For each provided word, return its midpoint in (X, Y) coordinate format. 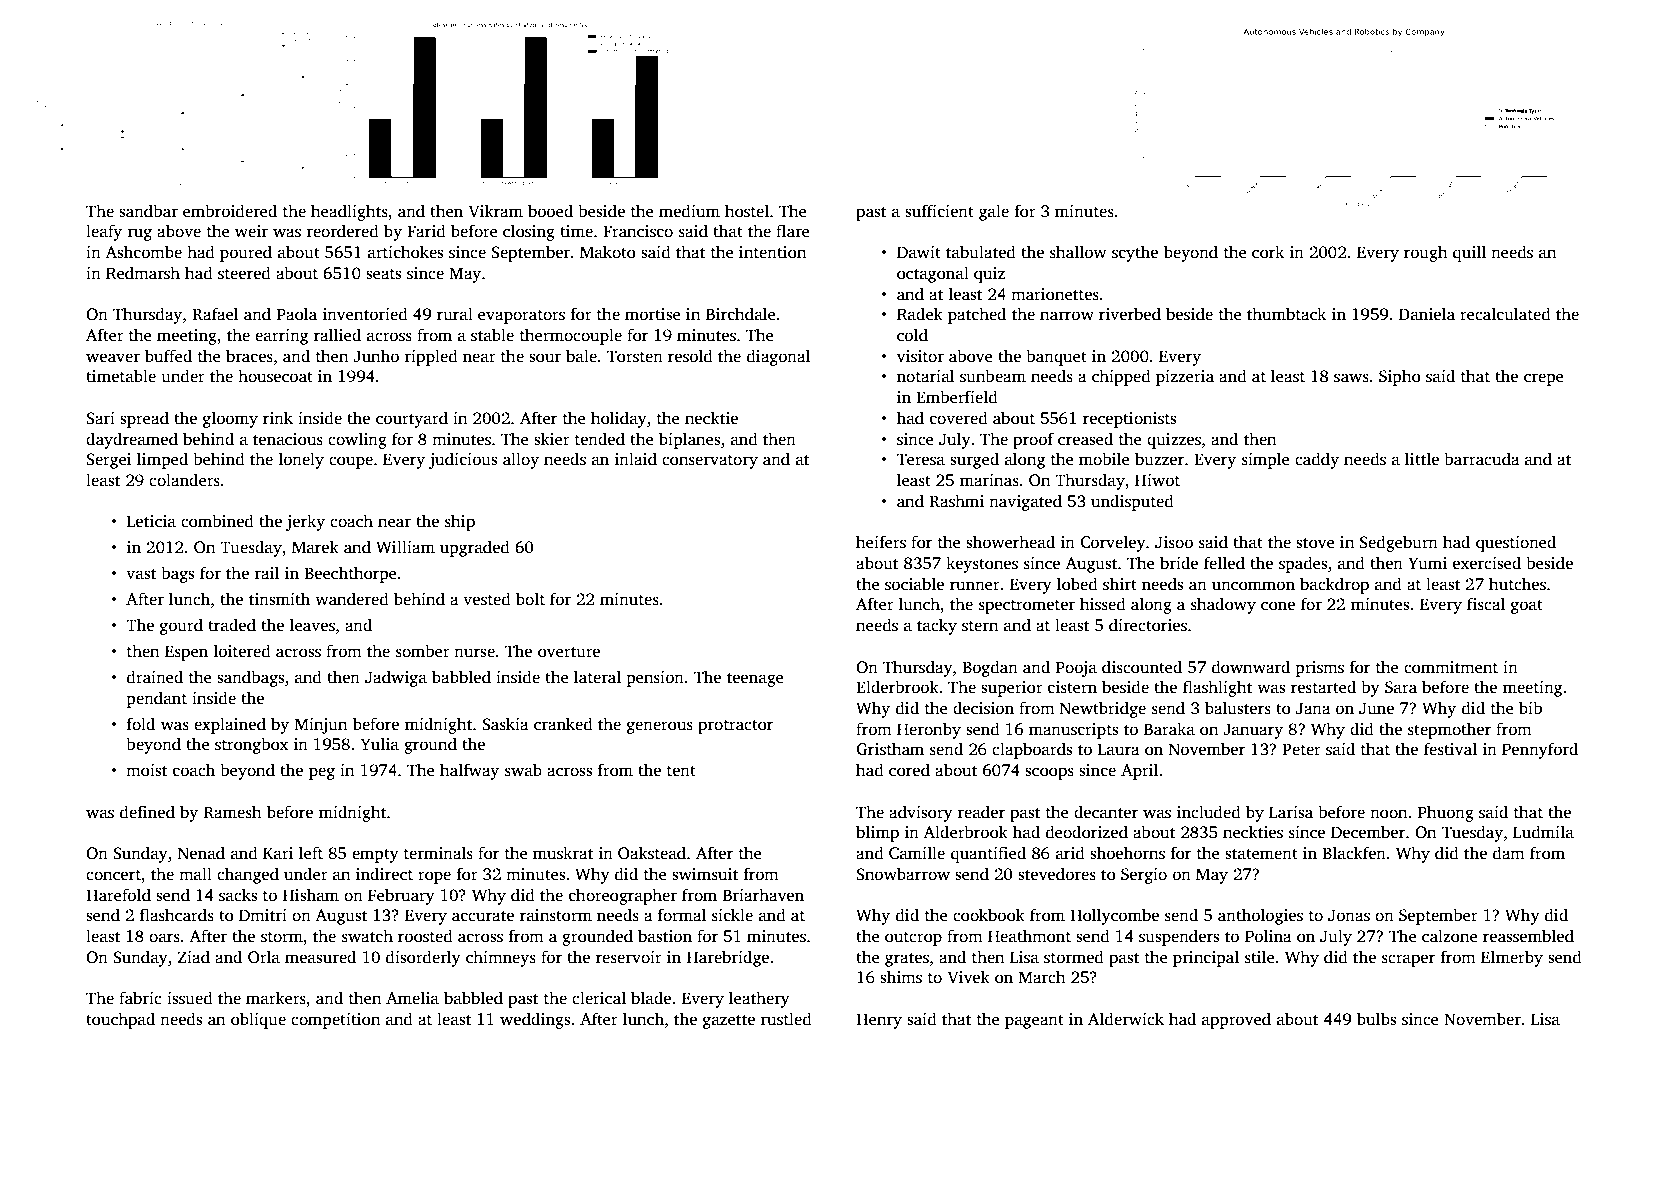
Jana (1313, 708)
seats (383, 274)
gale (994, 212)
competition (335, 1021)
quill (1469, 253)
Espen (186, 653)
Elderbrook (897, 686)
